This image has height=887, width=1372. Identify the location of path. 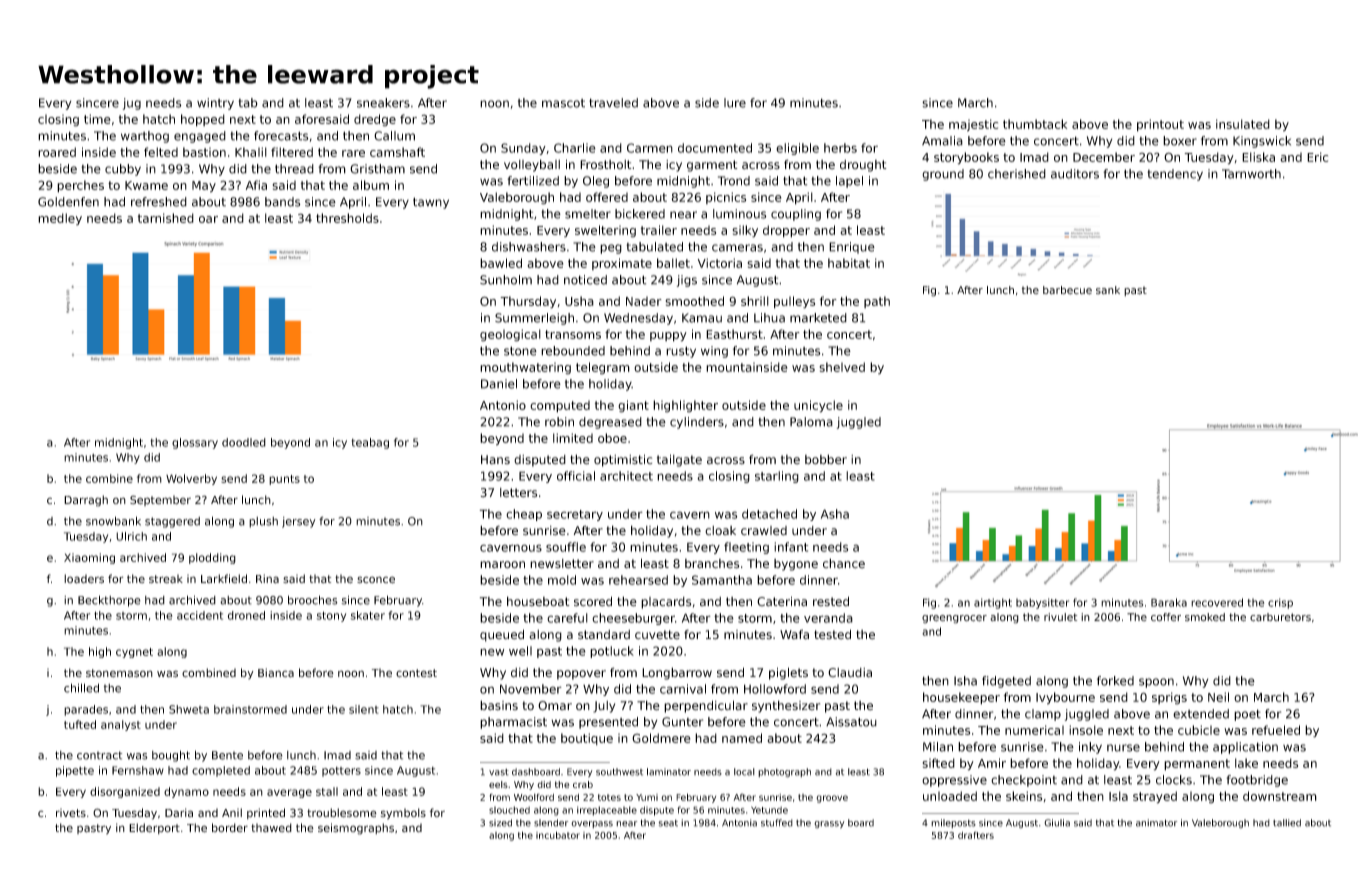
(877, 302).
